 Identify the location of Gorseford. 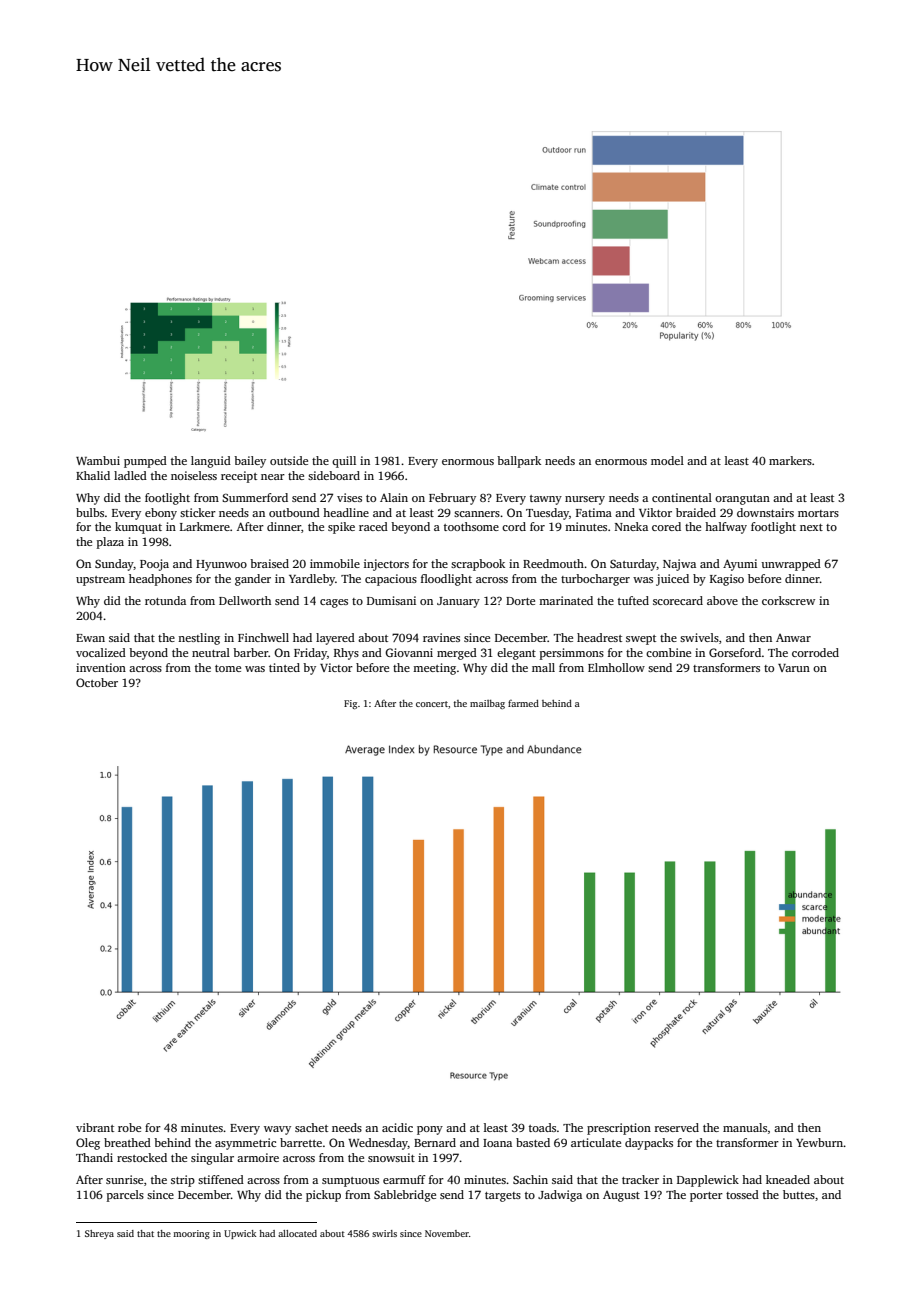
(735, 652).
